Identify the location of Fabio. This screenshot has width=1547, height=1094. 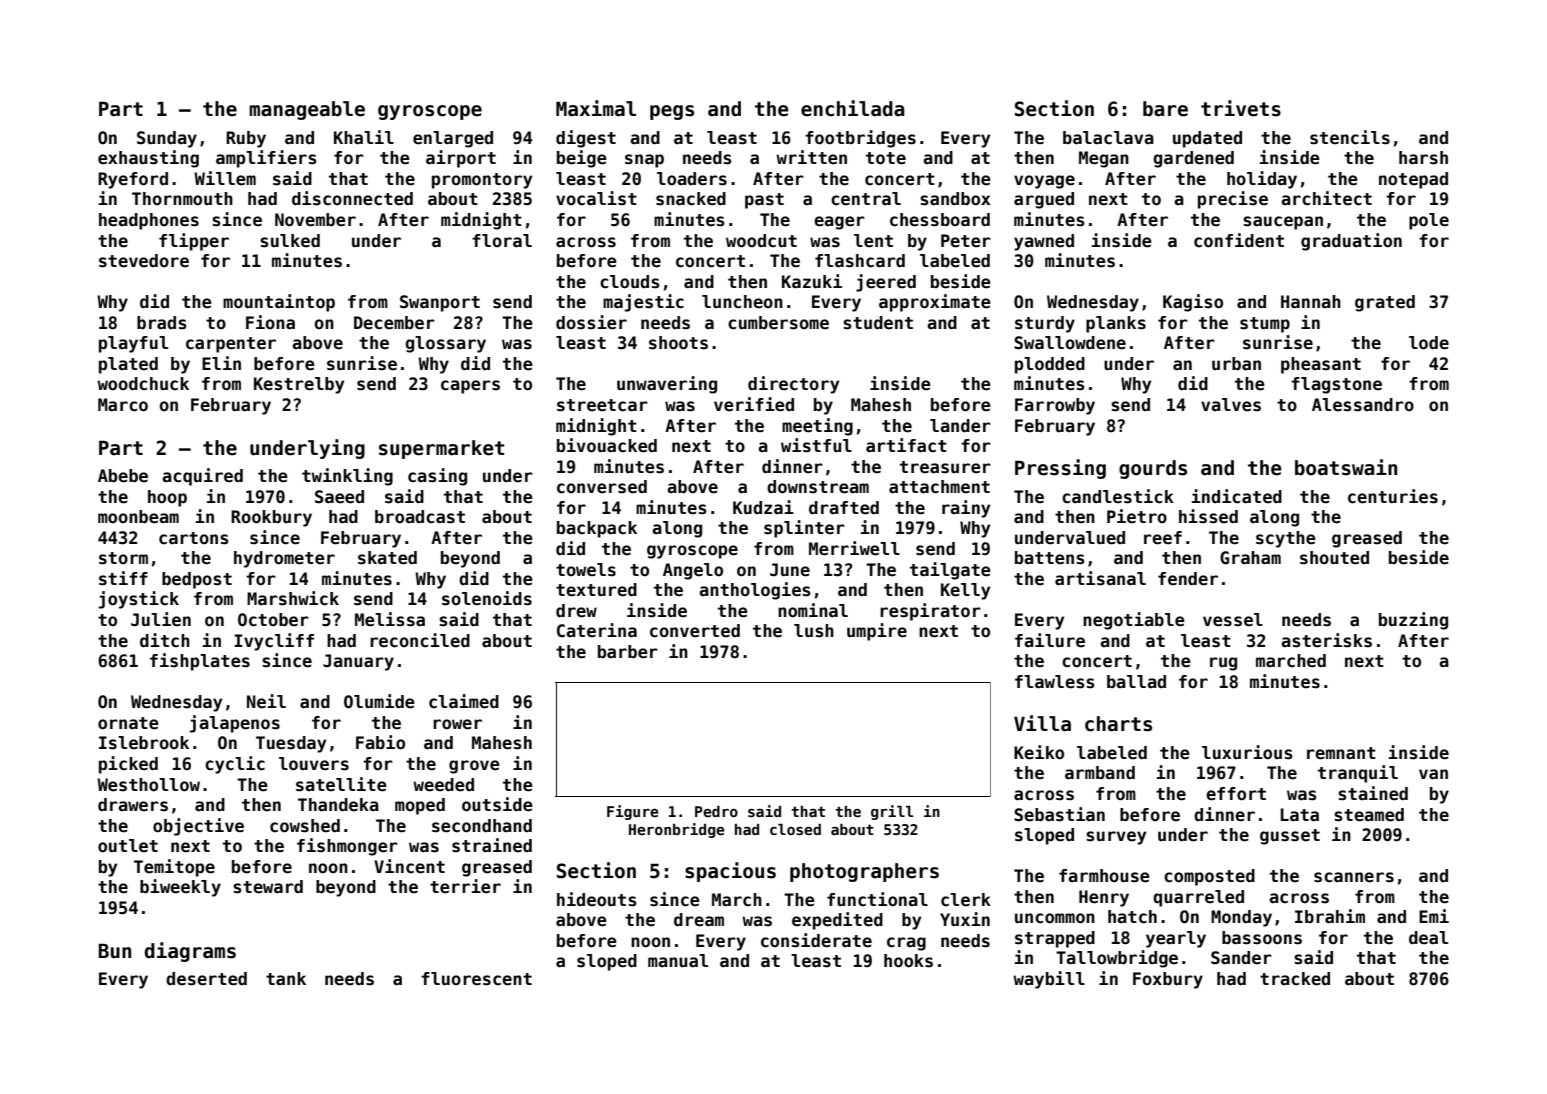
(380, 742).
